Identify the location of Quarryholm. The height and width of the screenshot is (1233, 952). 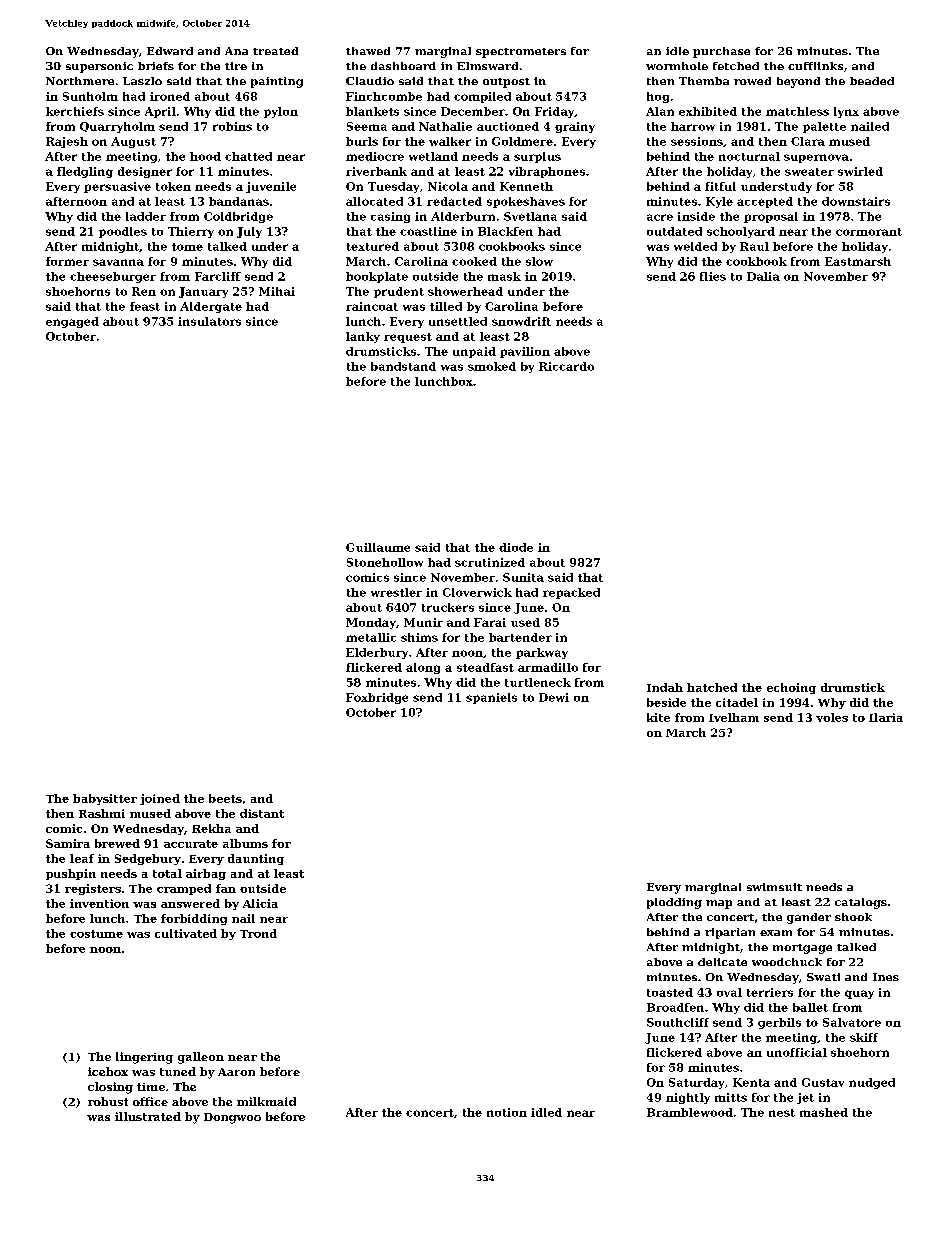
(117, 127).
